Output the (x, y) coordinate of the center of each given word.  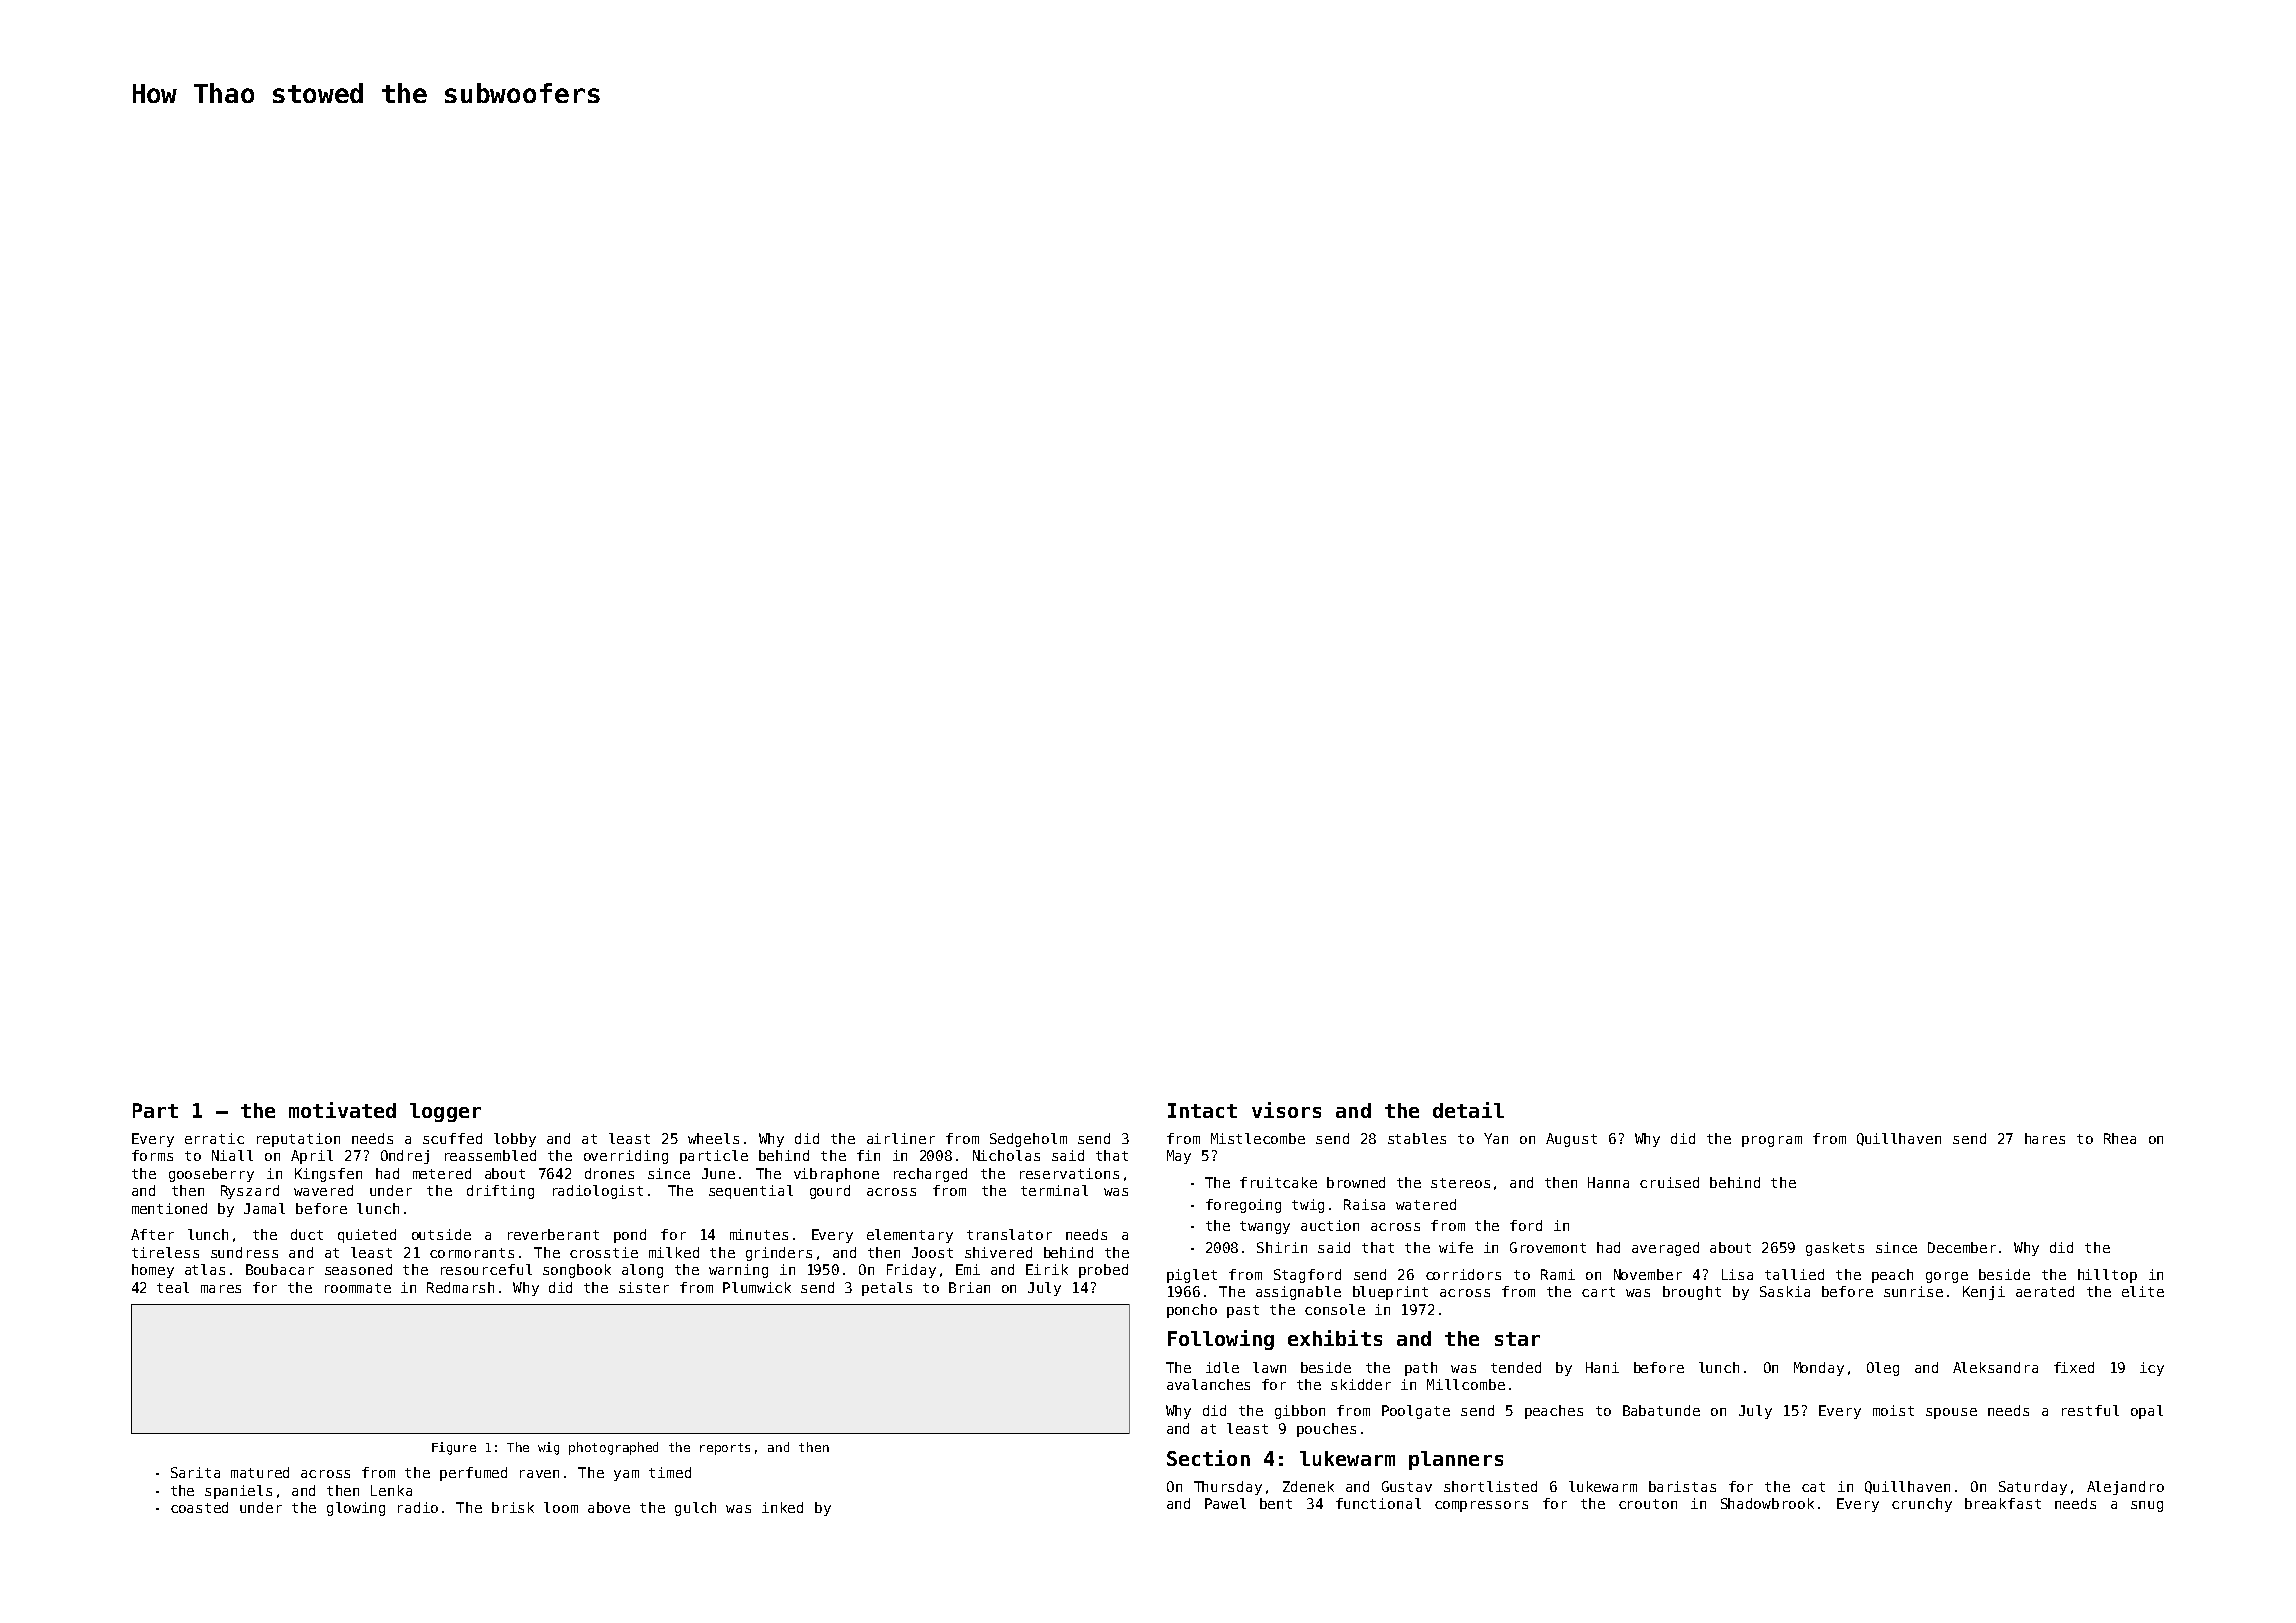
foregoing (1243, 1206)
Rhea (2120, 1138)
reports (725, 1449)
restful (2090, 1410)
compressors (1481, 1506)
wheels (713, 1138)
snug (2147, 1506)
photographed (613, 1448)
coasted (199, 1507)
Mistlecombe (1258, 1138)
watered (1426, 1204)
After (152, 1234)
